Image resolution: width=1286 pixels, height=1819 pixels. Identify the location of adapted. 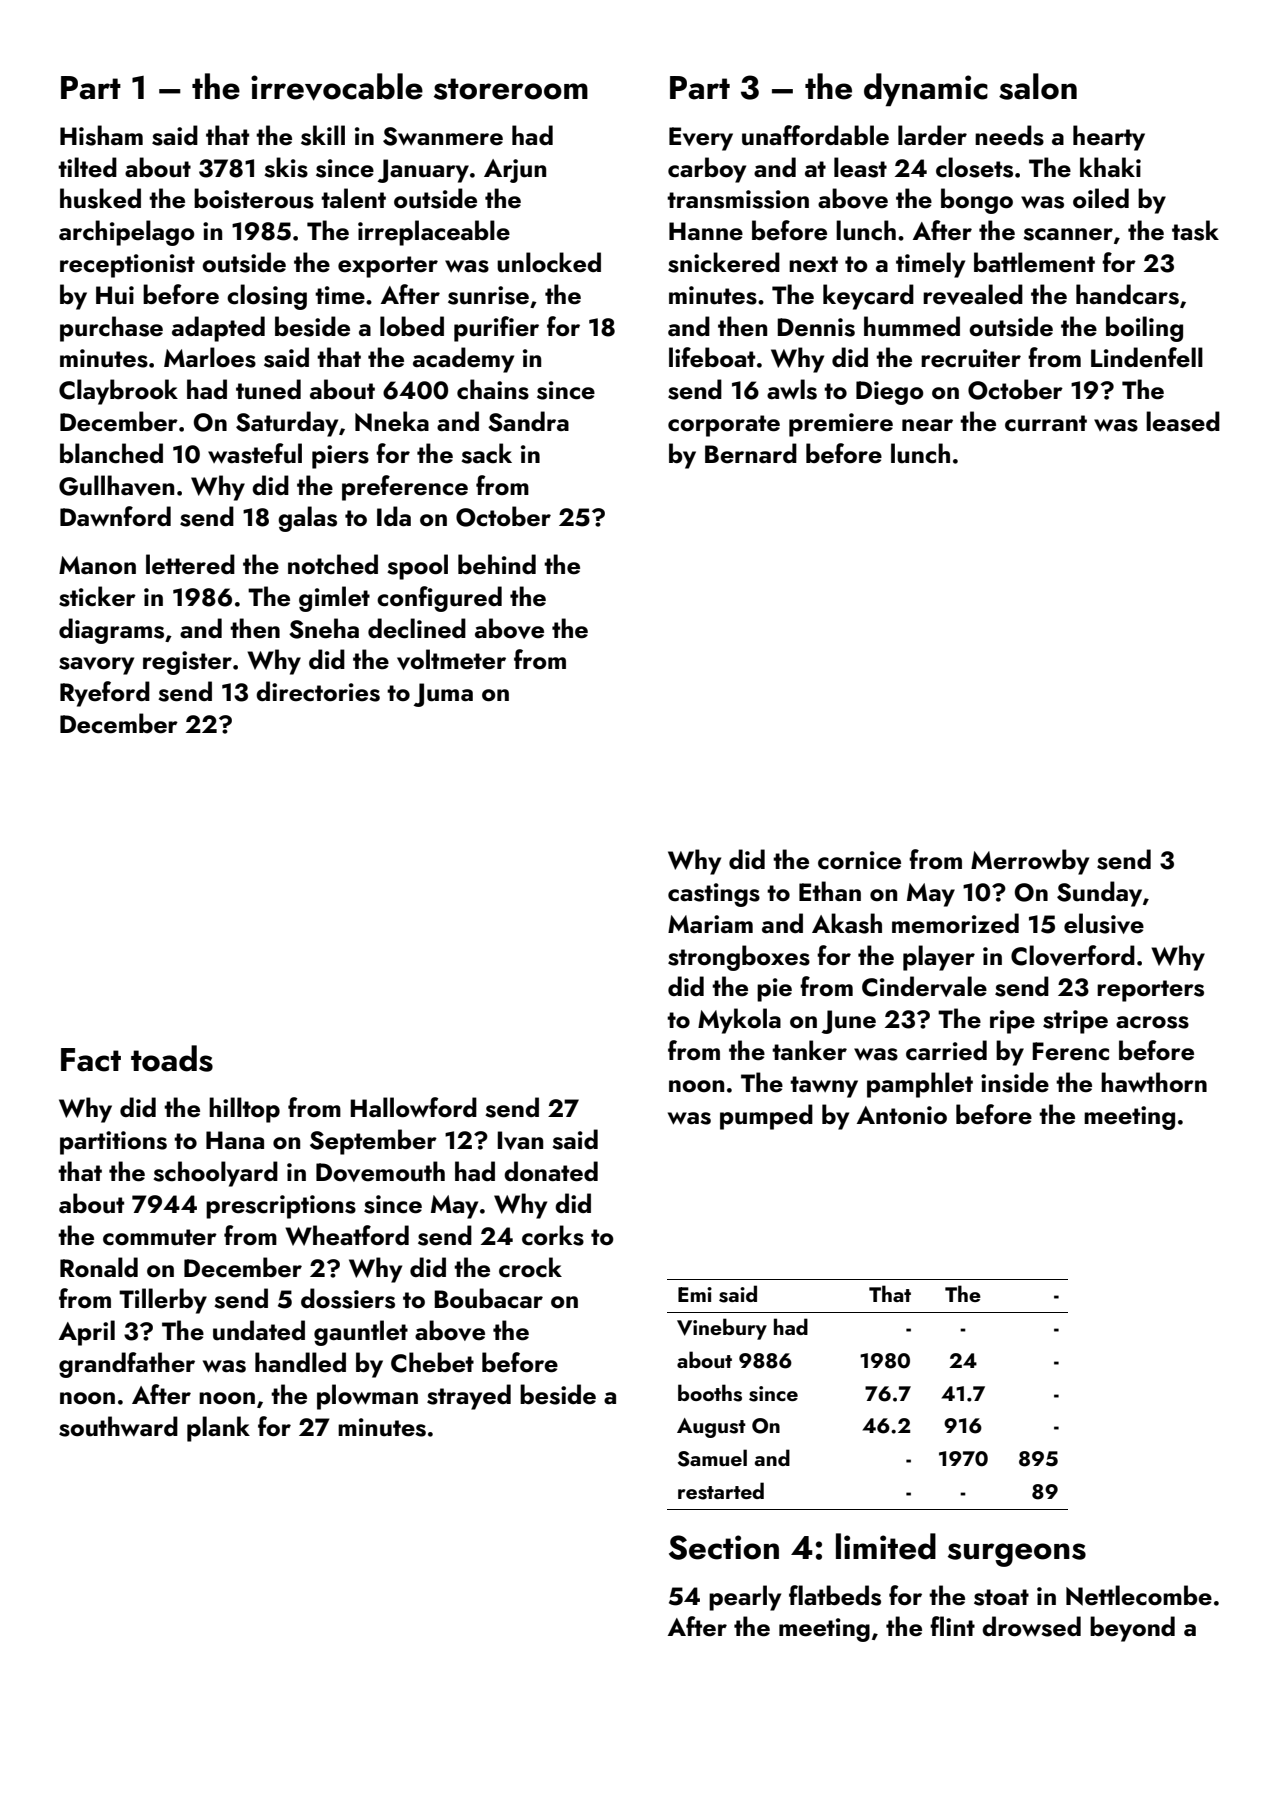
(218, 329).
